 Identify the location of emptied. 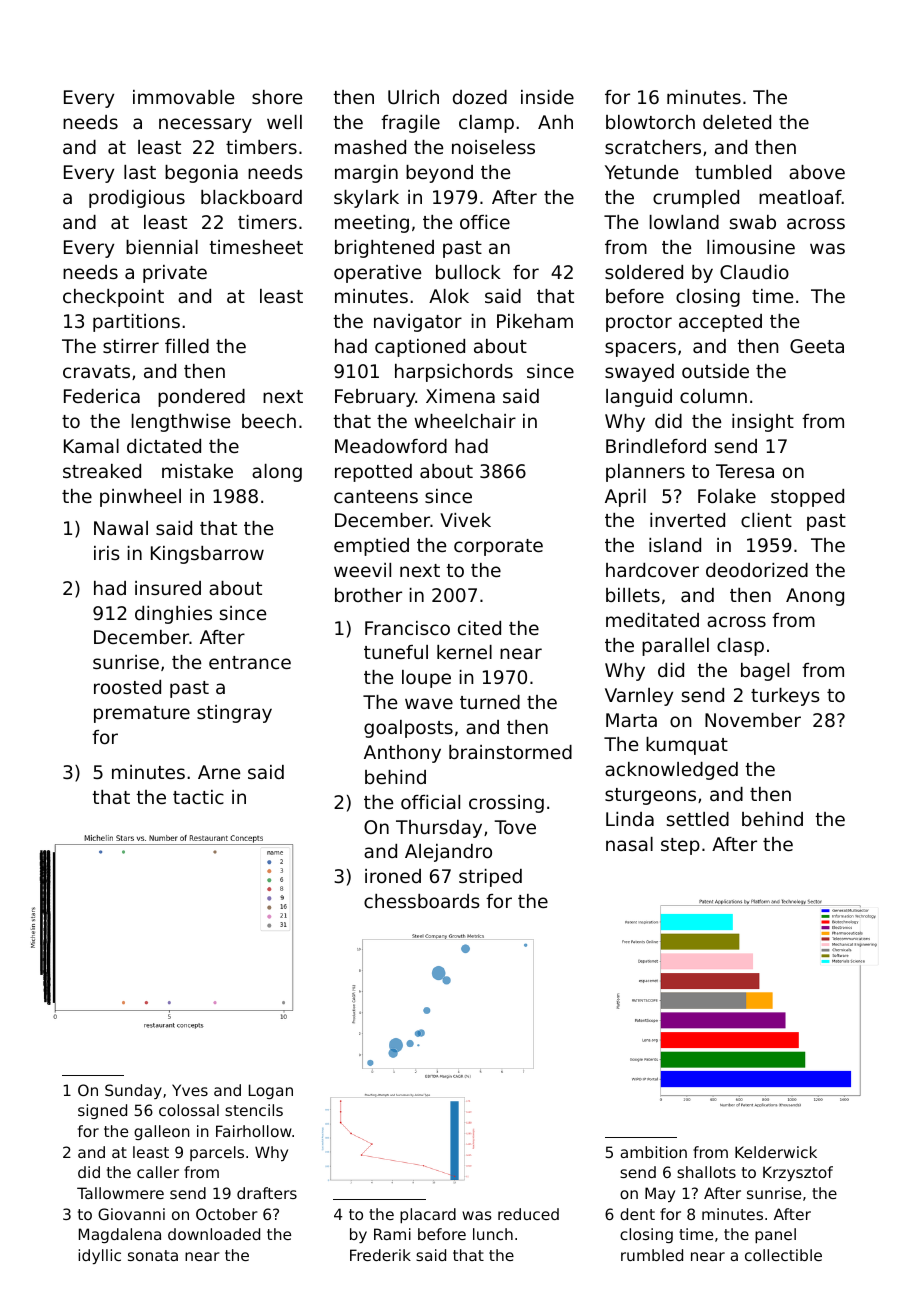
(371, 547).
